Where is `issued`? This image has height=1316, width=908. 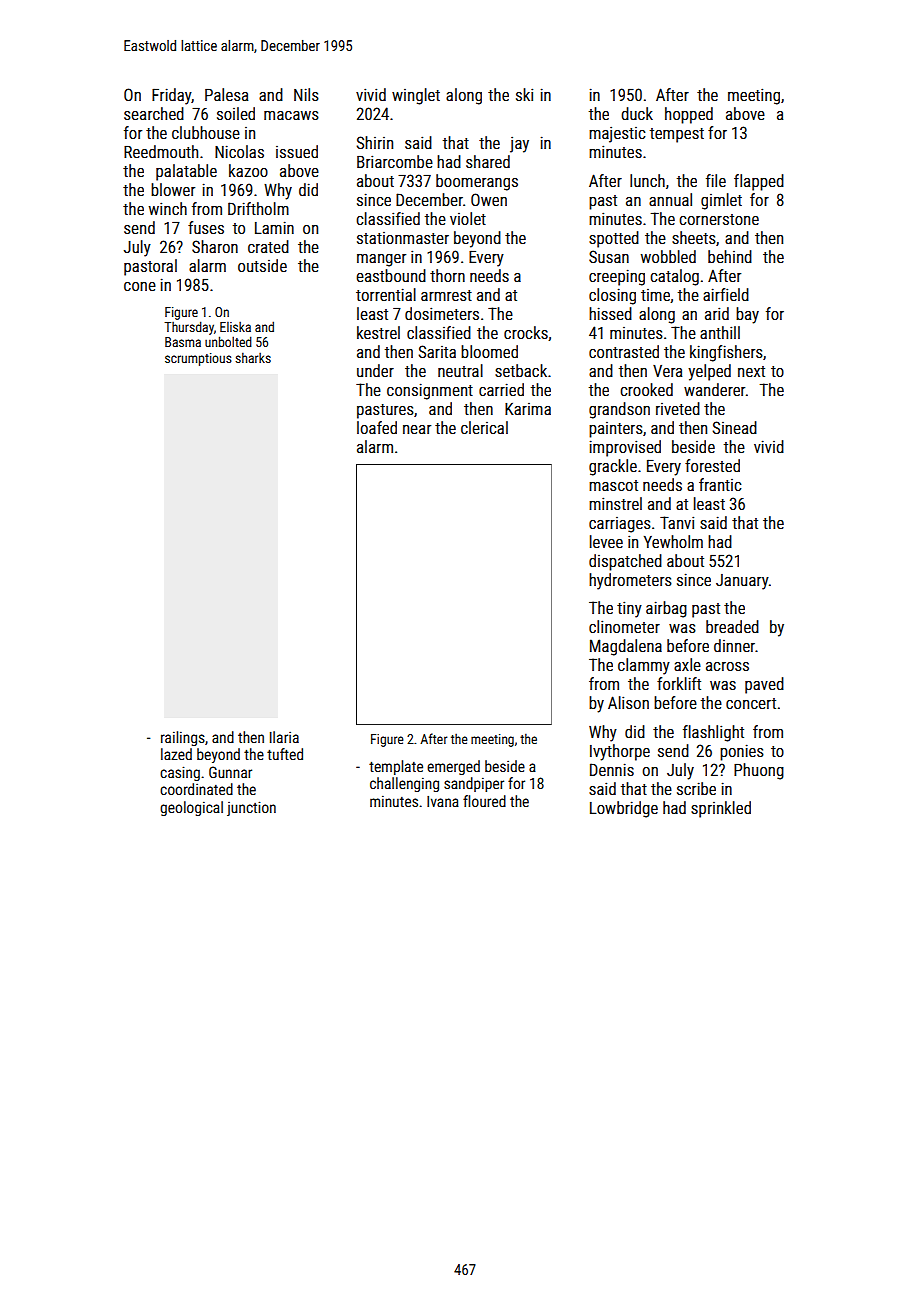 issued is located at coordinates (297, 151).
